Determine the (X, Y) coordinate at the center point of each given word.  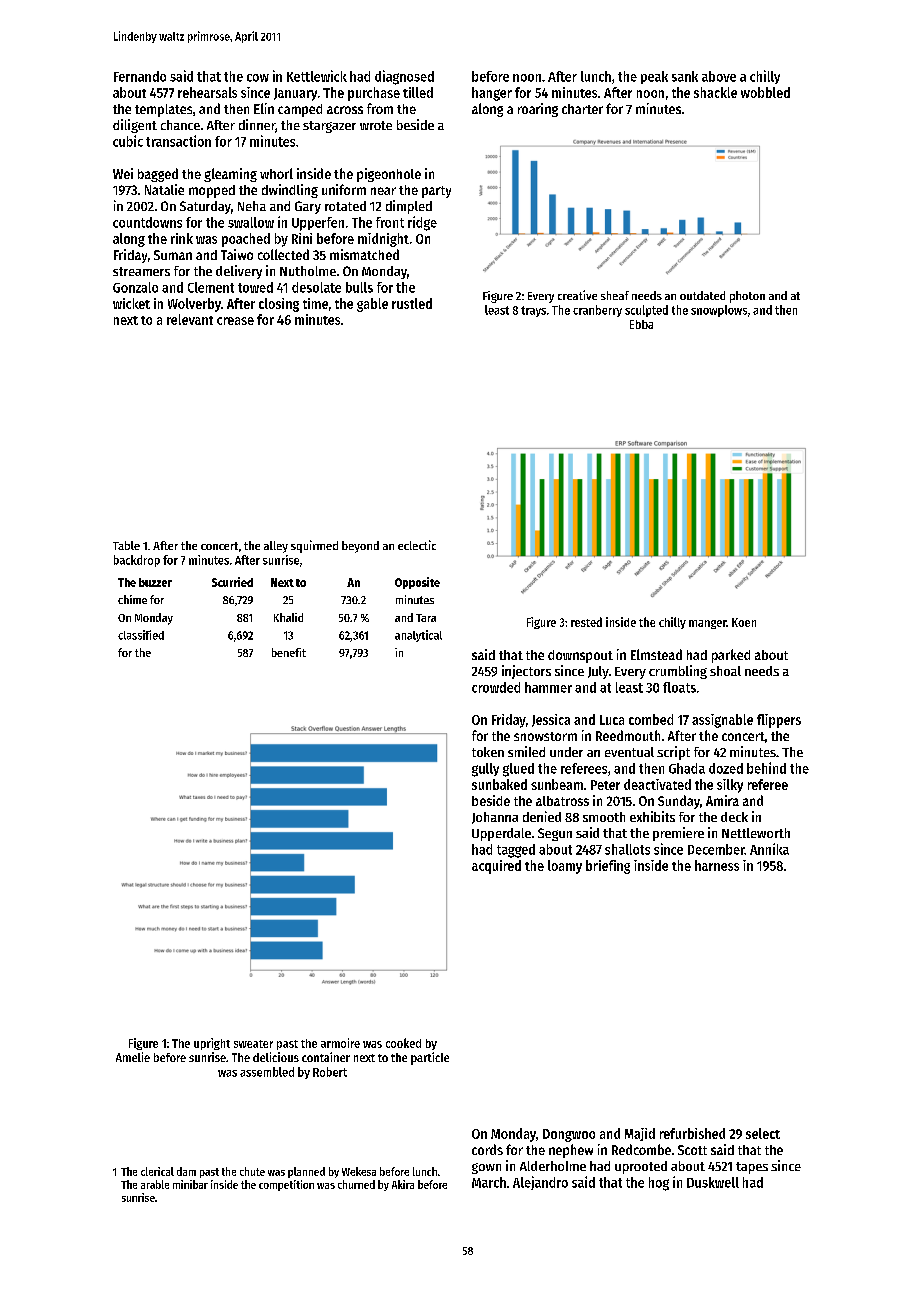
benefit (289, 652)
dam (186, 1171)
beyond (360, 547)
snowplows (719, 311)
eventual (629, 752)
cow (258, 78)
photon (747, 297)
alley (276, 547)
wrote (376, 125)
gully (485, 770)
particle (430, 1058)
